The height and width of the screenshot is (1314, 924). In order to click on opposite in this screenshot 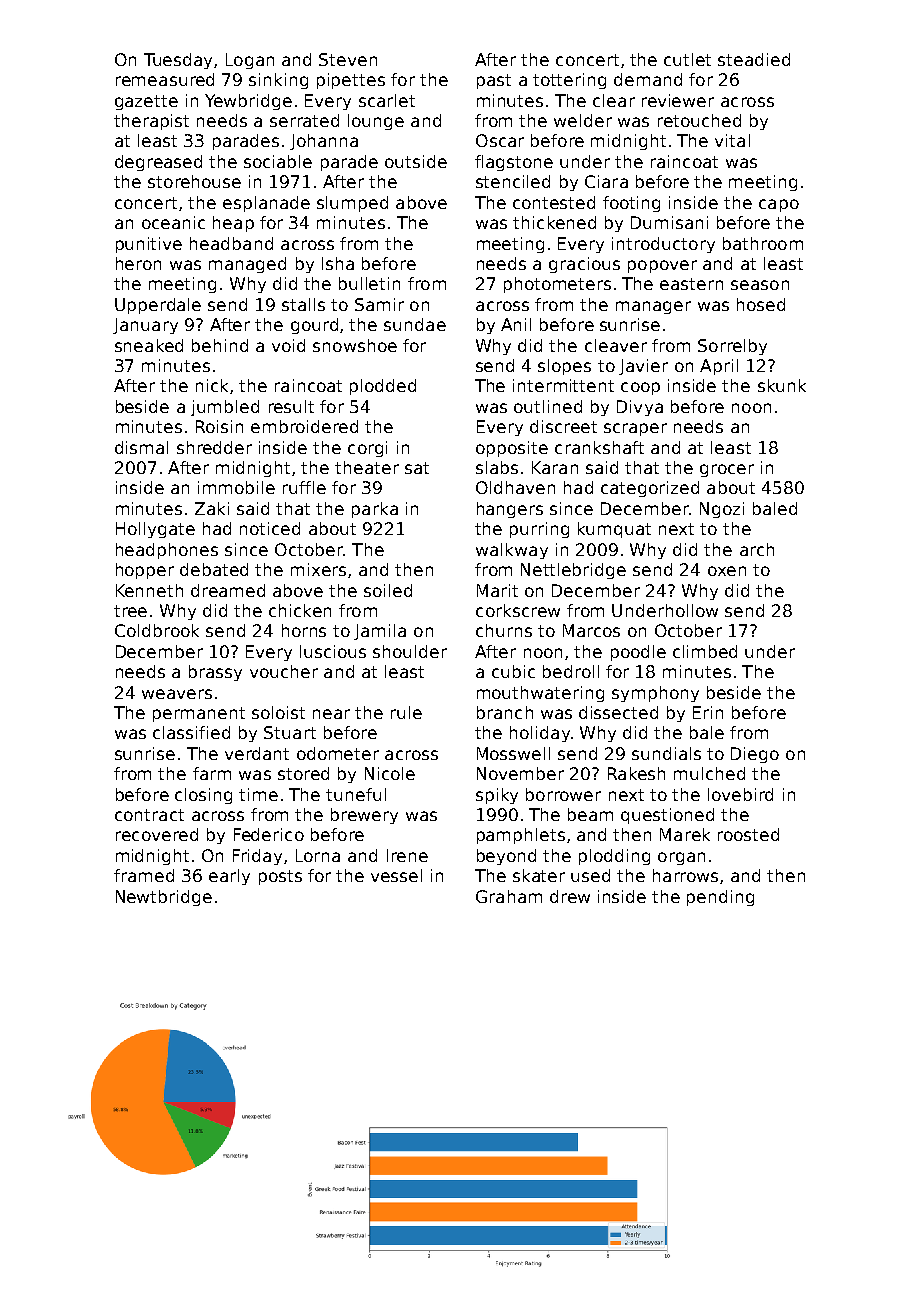, I will do `click(512, 449)`.
